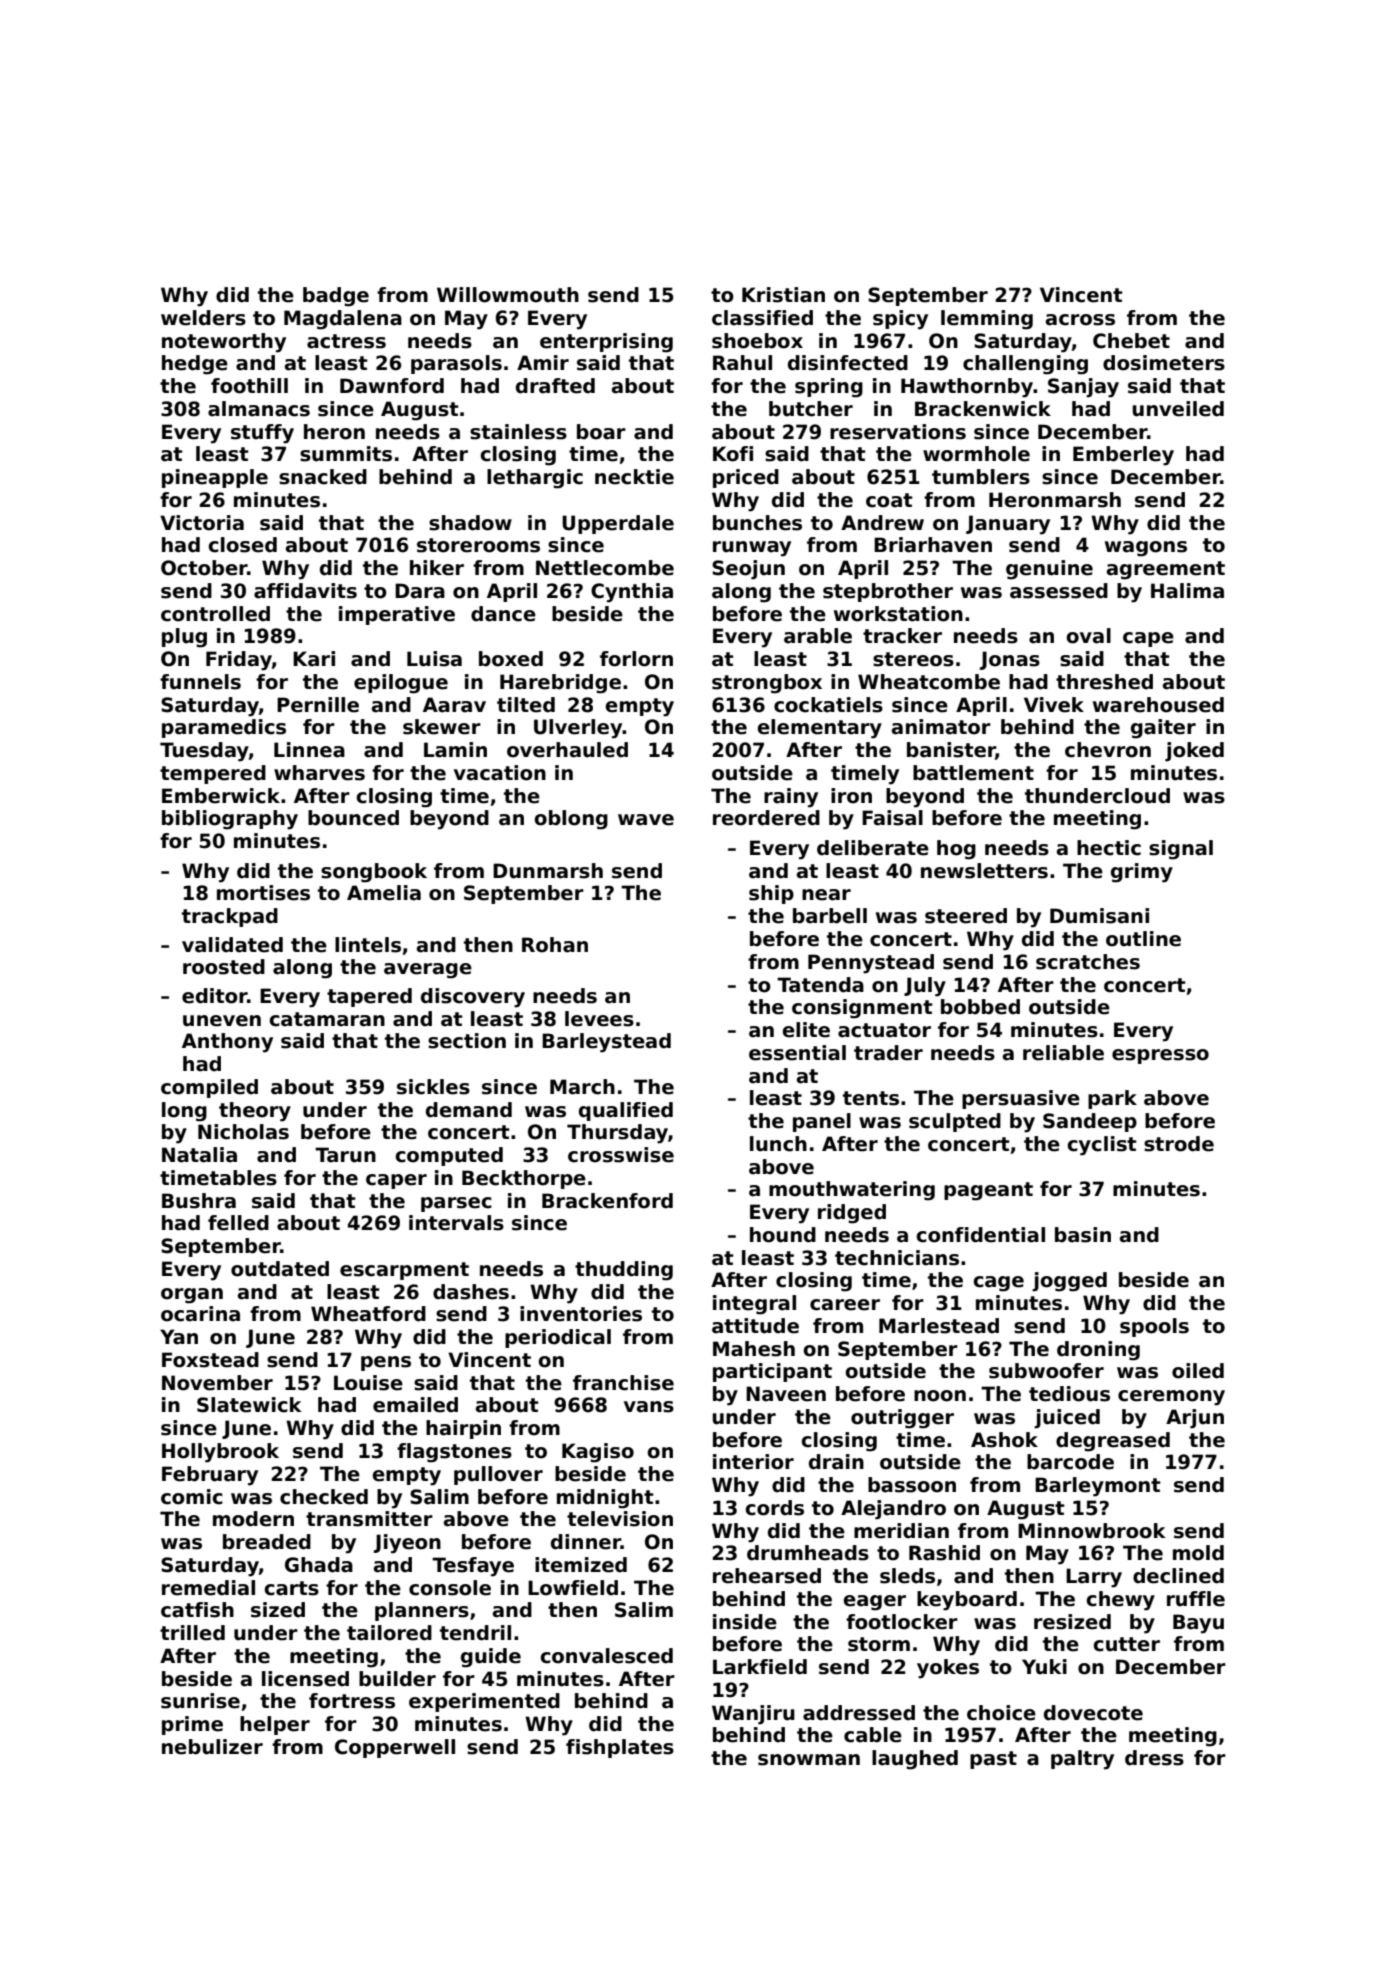 Image resolution: width=1386 pixels, height=1969 pixels. Describe the element at coordinates (636, 659) in the document. I see `forlorn` at that location.
